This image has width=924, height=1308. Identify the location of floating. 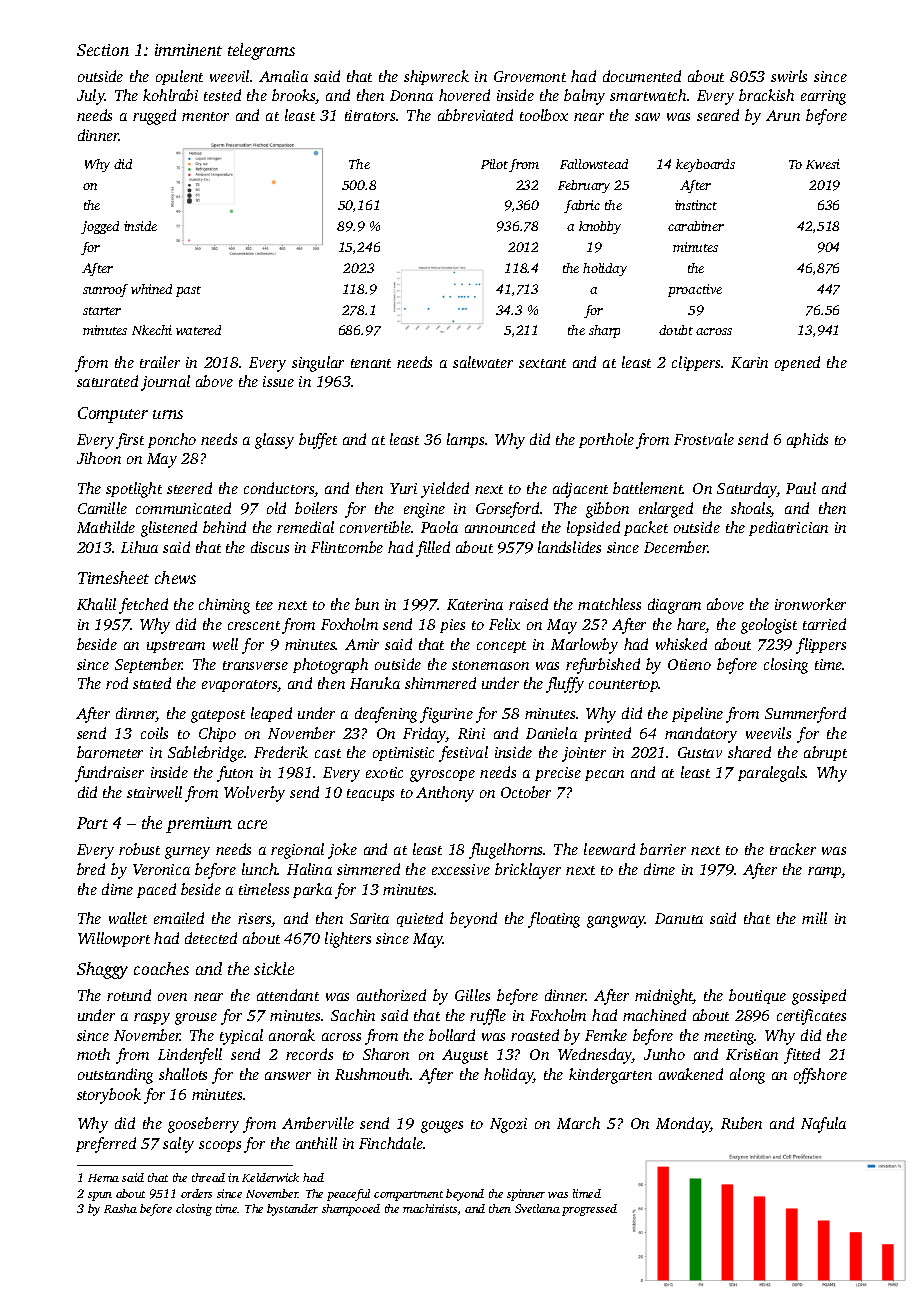
(554, 920).
